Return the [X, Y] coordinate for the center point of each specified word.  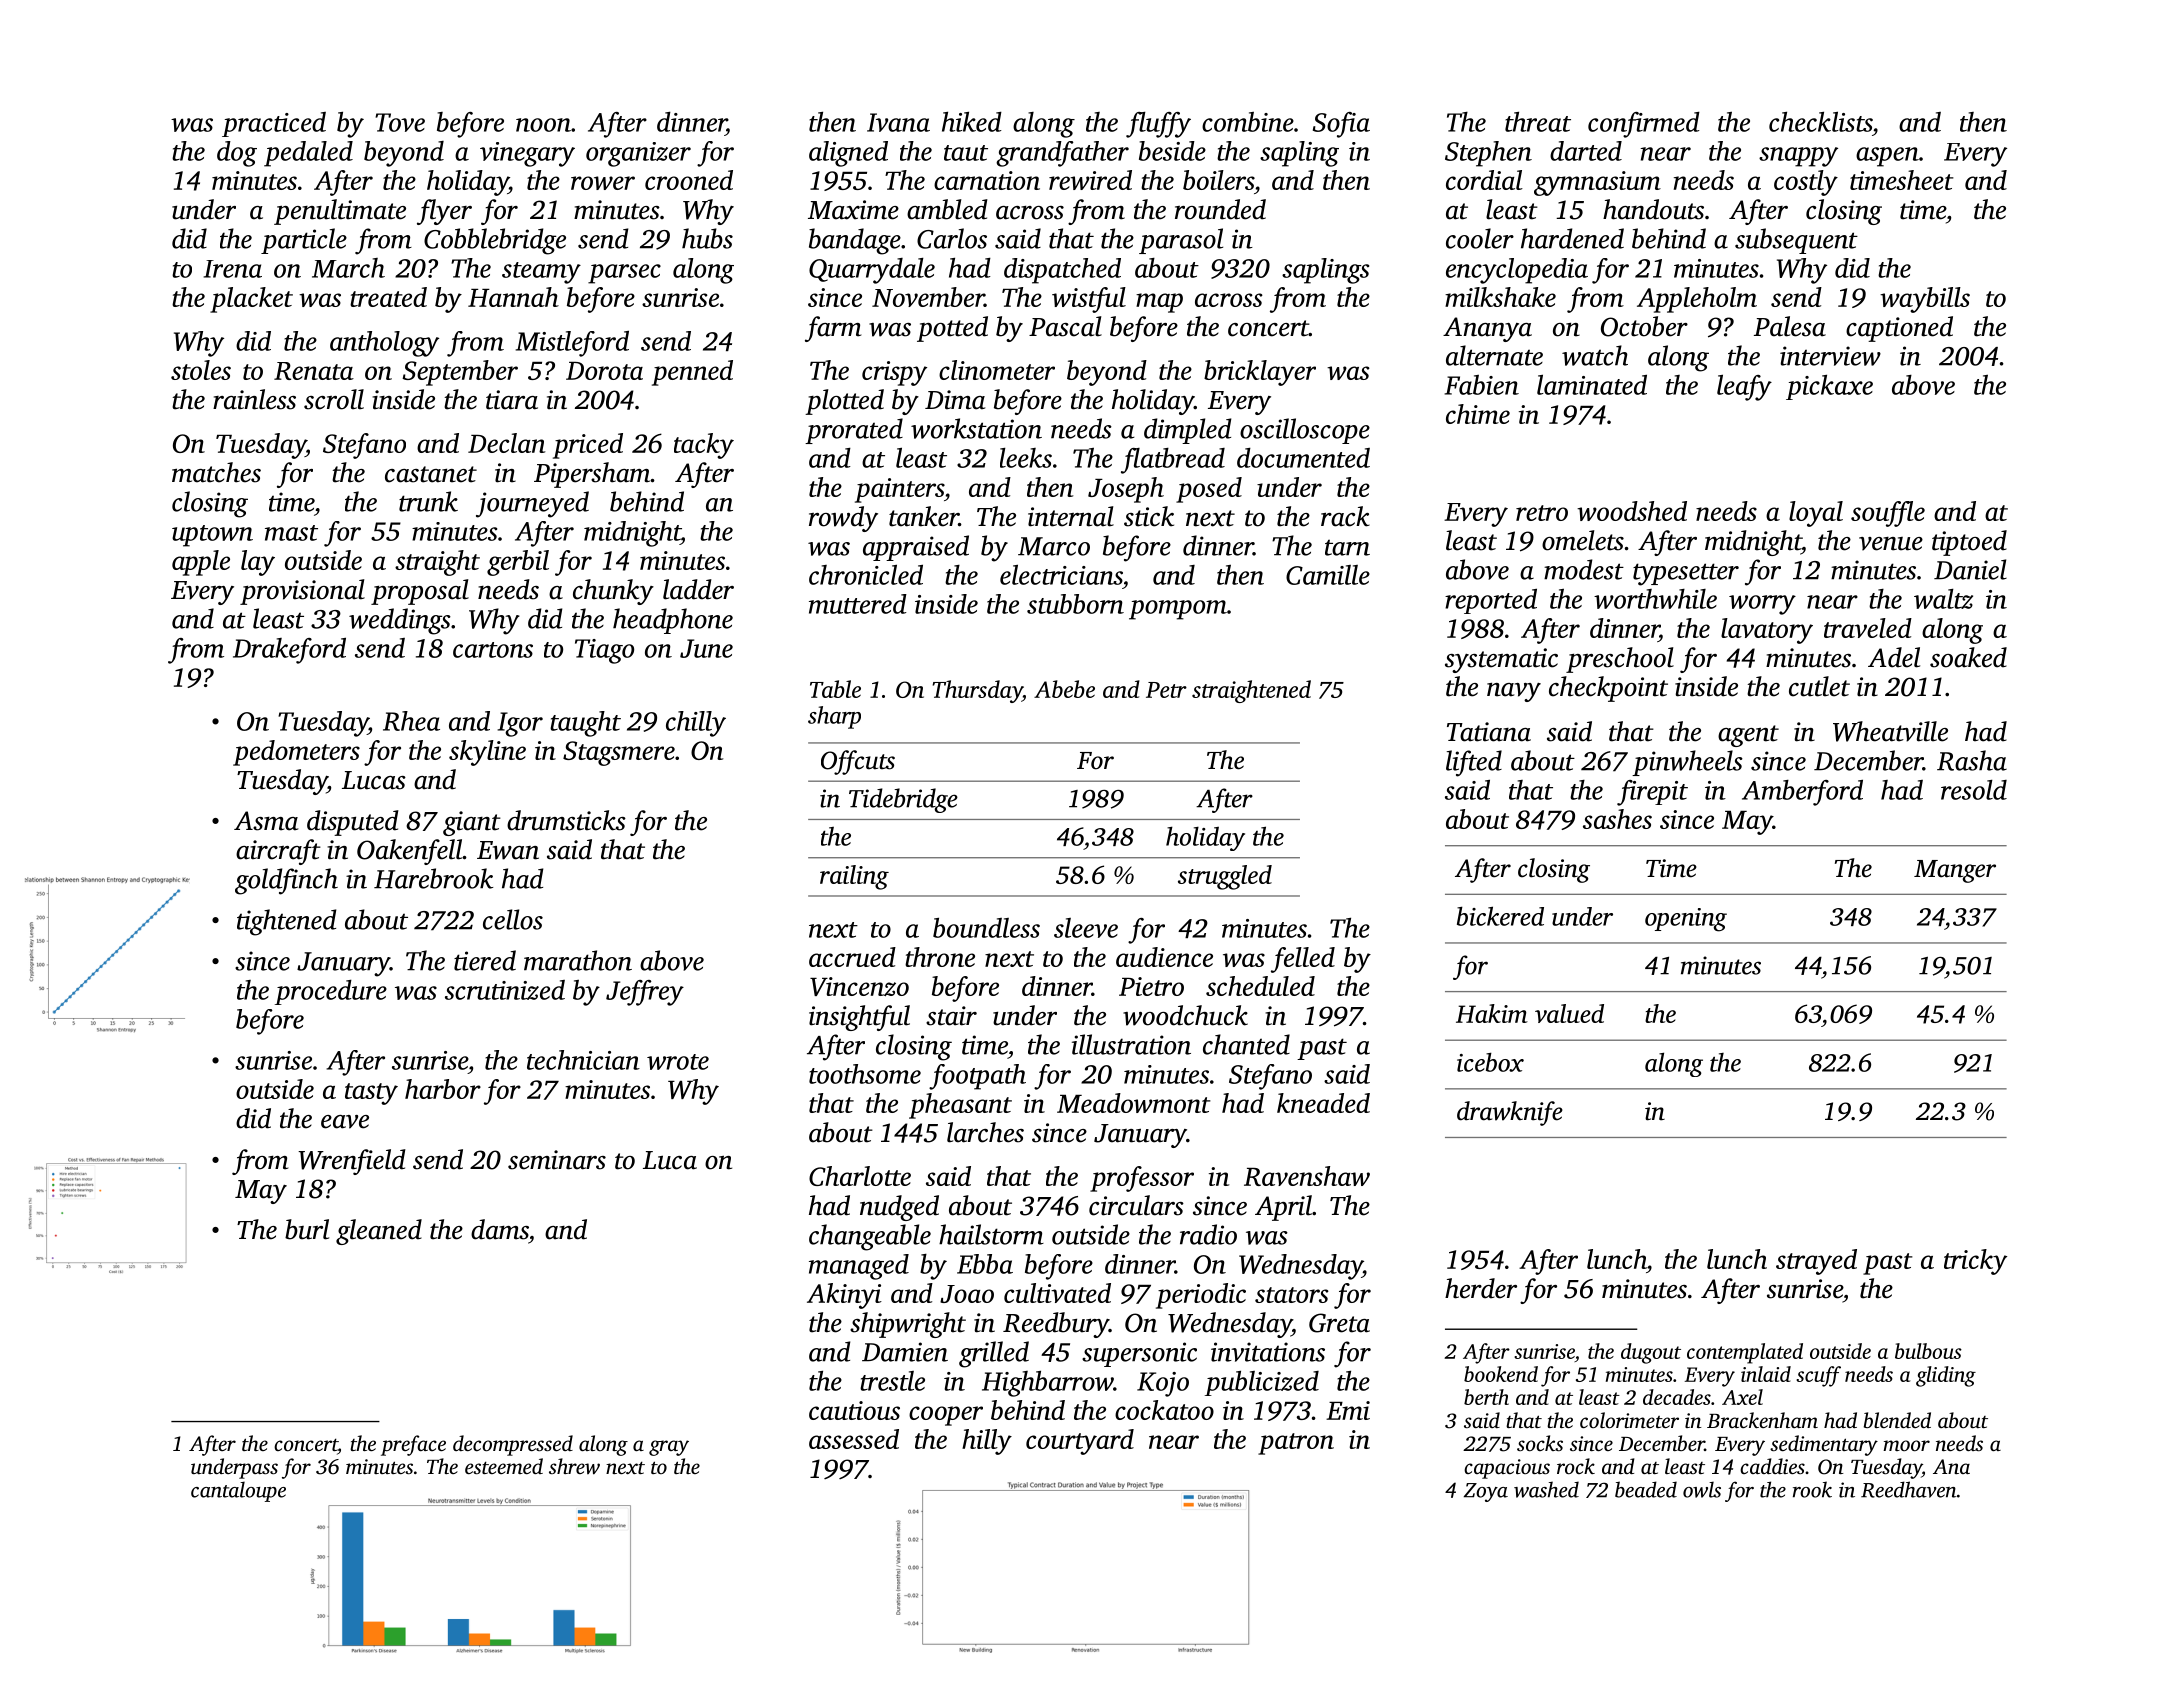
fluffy [1158, 125]
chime [1478, 414]
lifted [1474, 763]
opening [1686, 920]
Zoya [1486, 1492]
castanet [431, 474]
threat [1538, 122]
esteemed [504, 1466]
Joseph [1126, 490]
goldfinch [286, 881]
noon [543, 125]
